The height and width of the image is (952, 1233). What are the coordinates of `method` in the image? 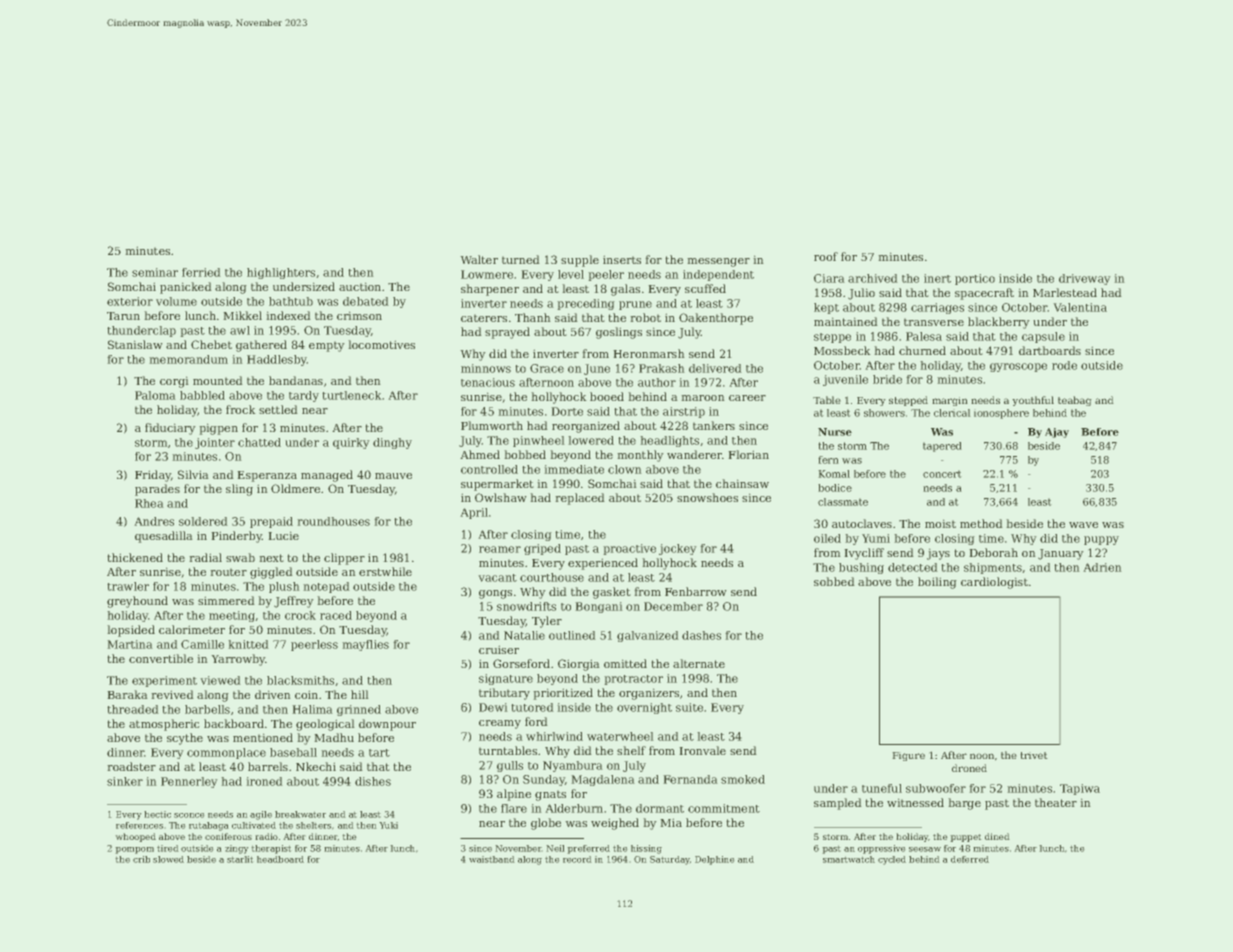 It's located at (981, 523).
